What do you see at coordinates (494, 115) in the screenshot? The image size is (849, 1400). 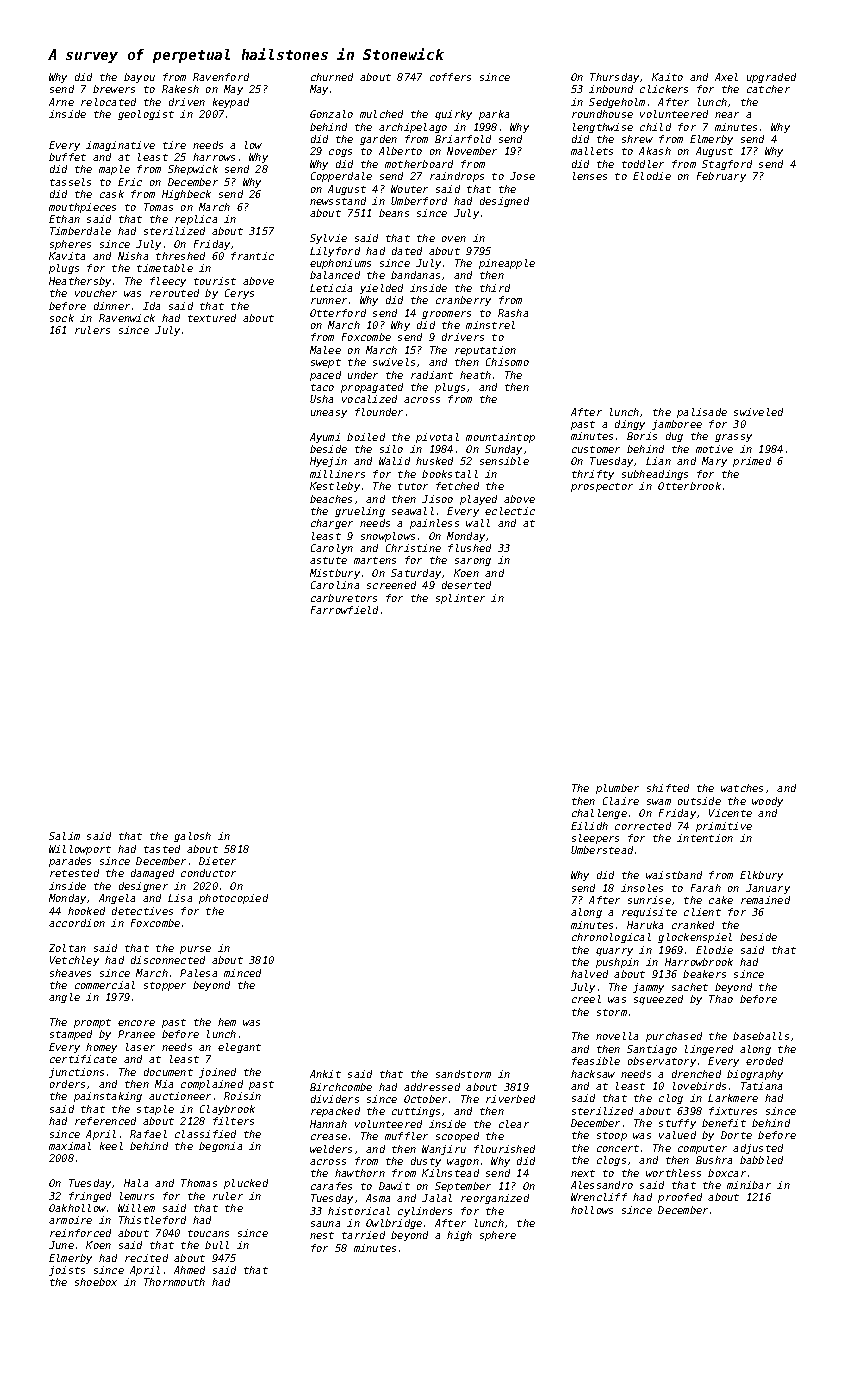 I see `parka` at bounding box center [494, 115].
